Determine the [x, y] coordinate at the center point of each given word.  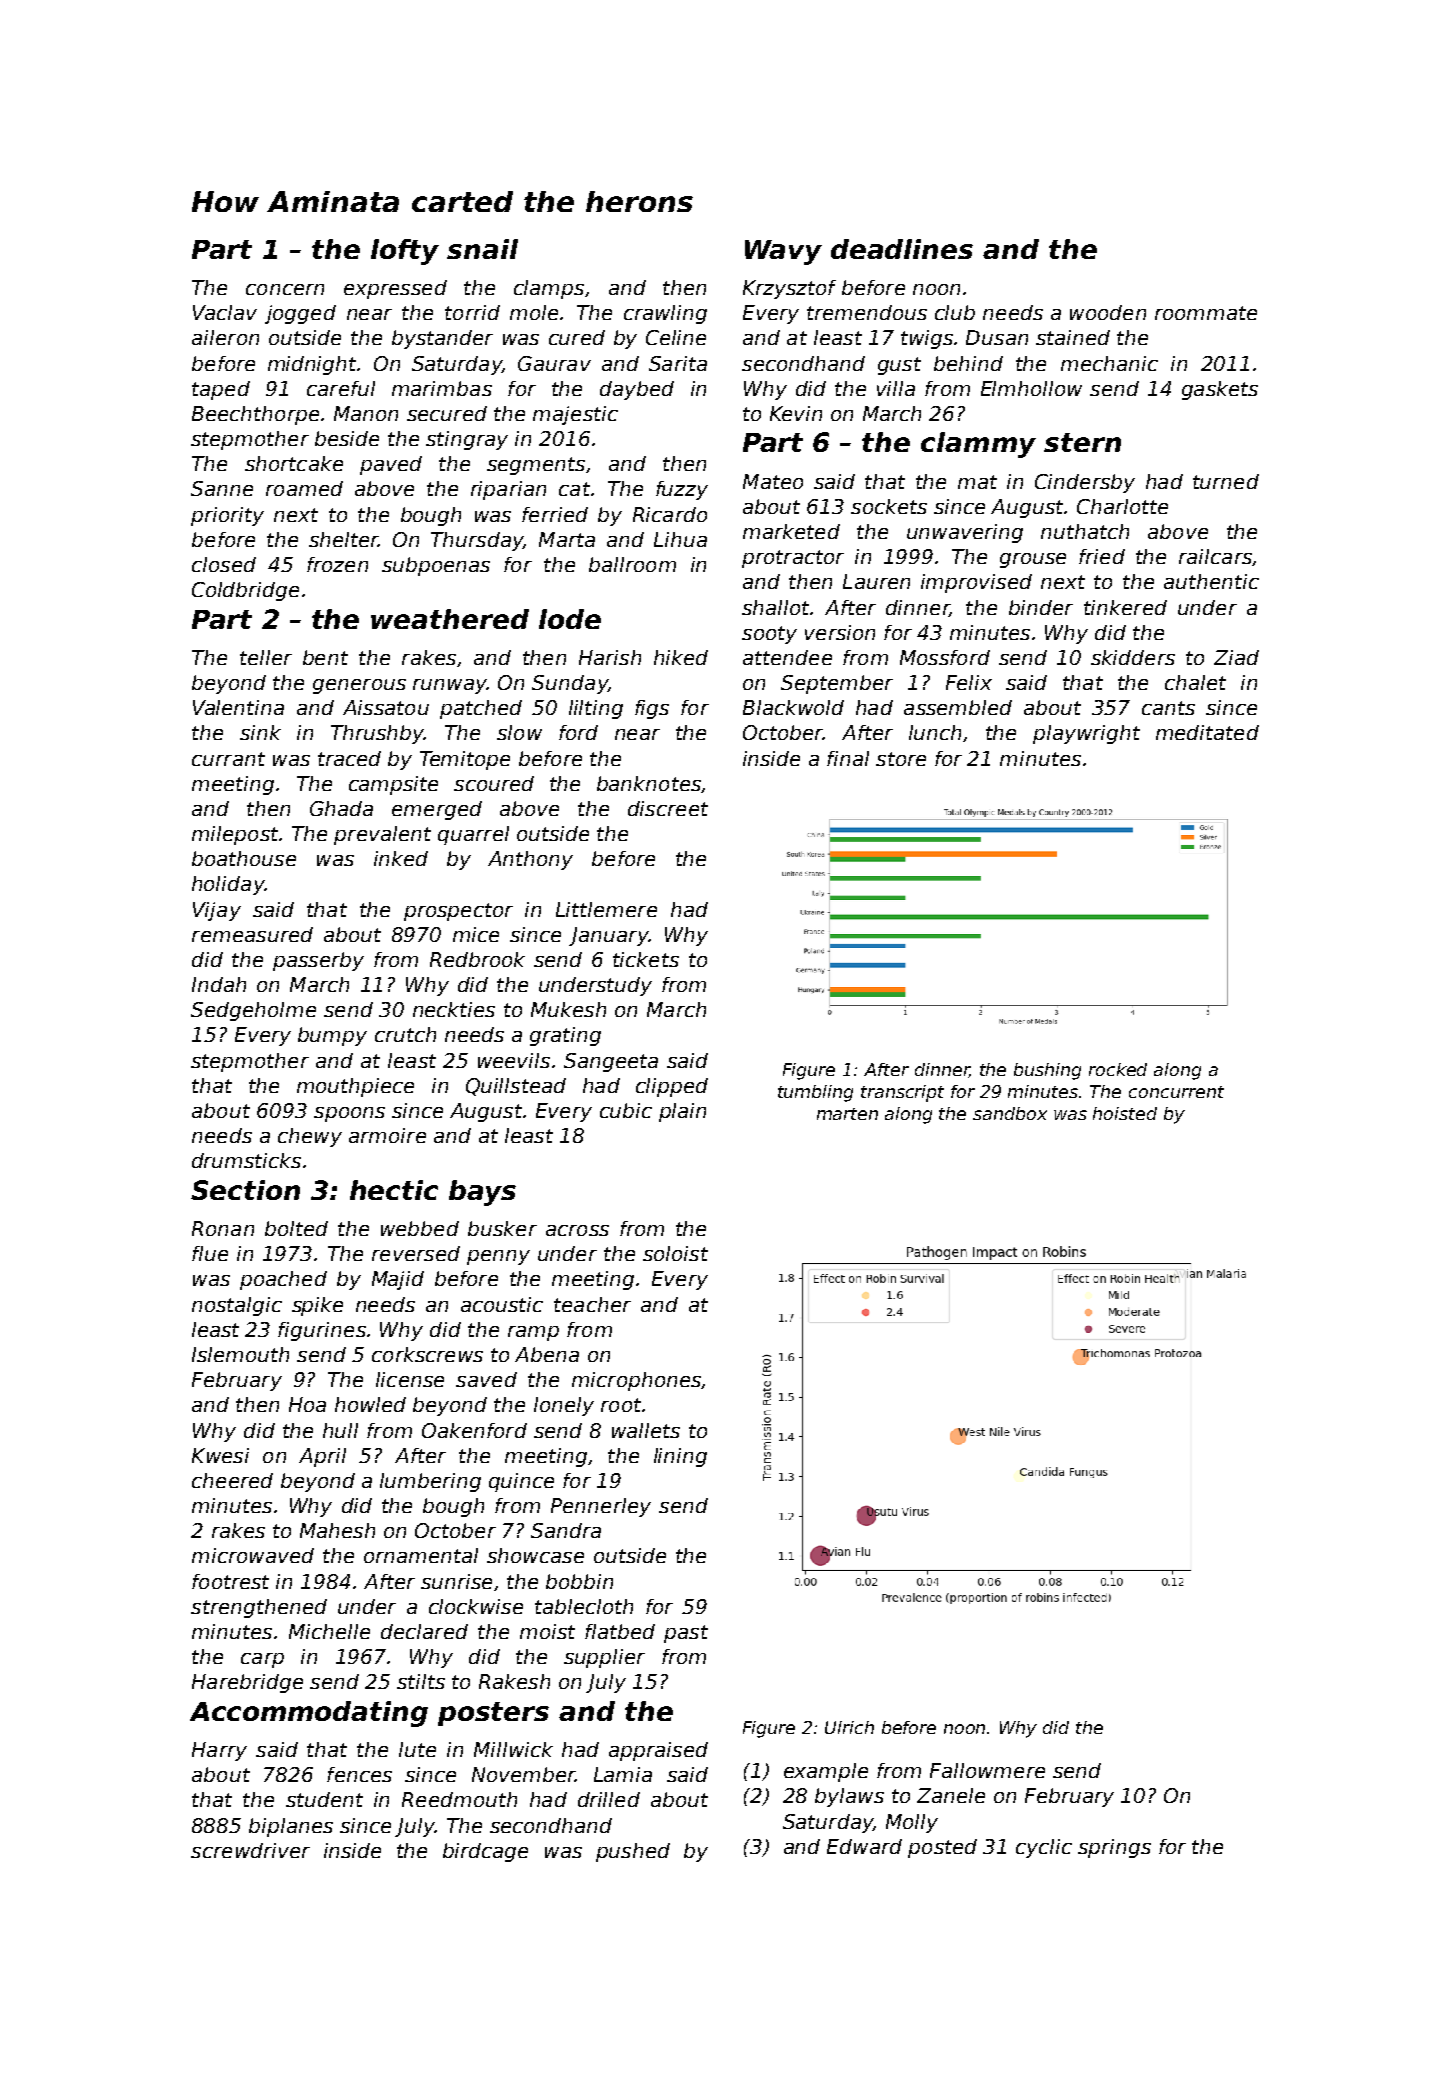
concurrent [1176, 1092]
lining [680, 1457]
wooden [1108, 312]
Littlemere [606, 909]
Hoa [307, 1404]
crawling [665, 314]
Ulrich [849, 1727]
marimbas [442, 388]
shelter [343, 539]
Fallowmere [987, 1770]
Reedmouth [459, 1799]
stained [1073, 337]
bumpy [332, 1036]
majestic [575, 415]
